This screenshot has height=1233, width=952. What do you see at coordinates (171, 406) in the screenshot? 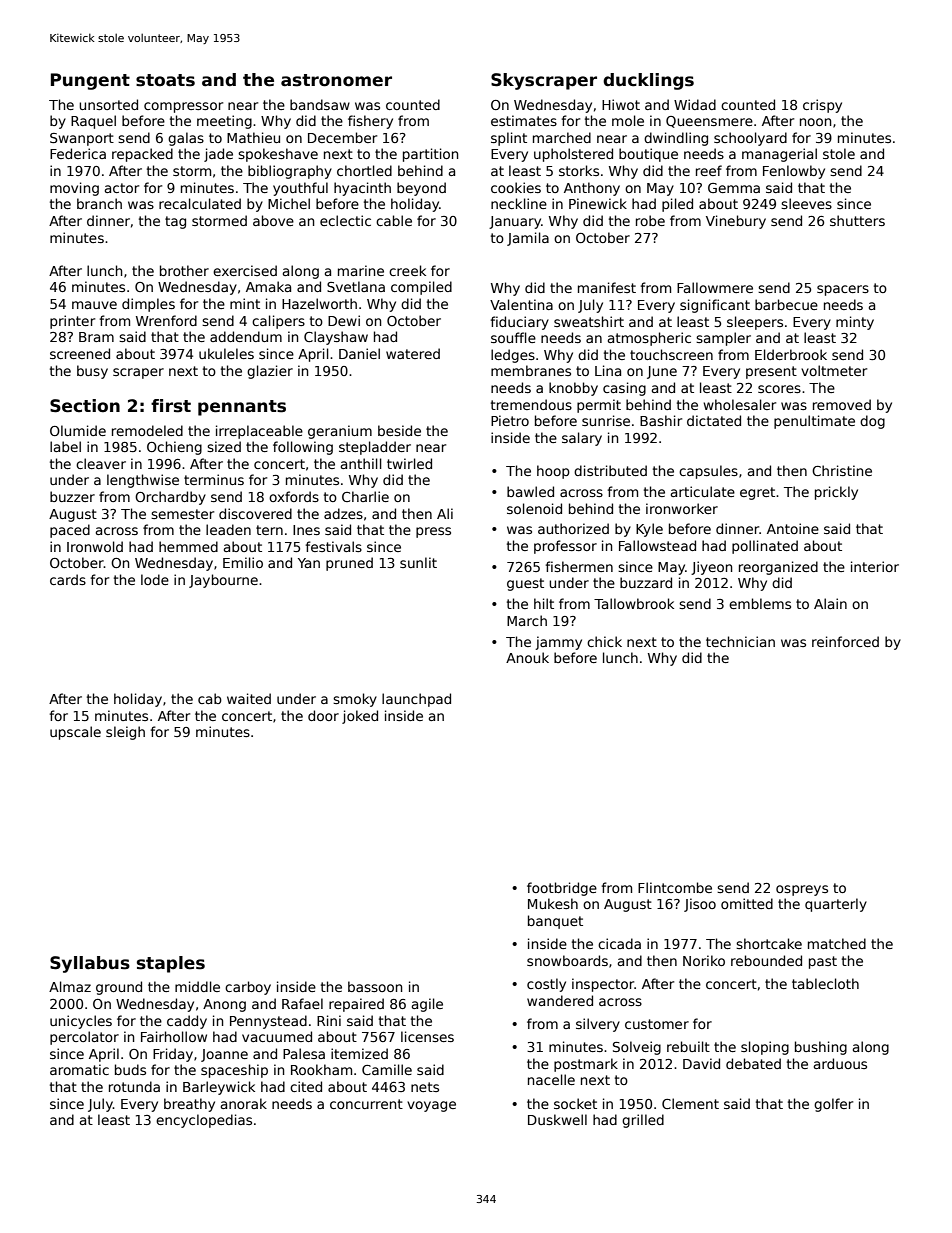
I see `first` at bounding box center [171, 406].
